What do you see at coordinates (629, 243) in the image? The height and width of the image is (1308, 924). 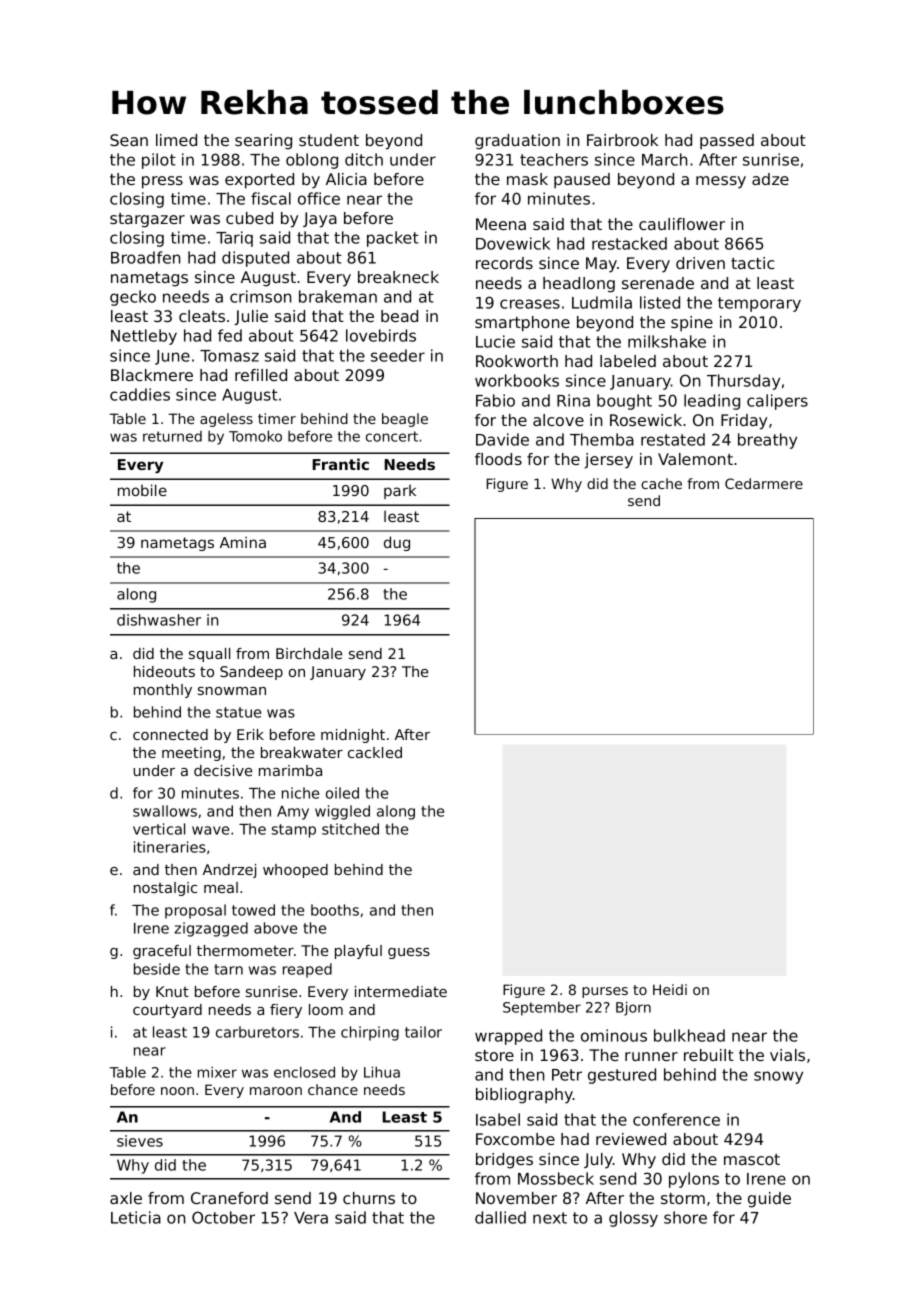 I see `restacked` at bounding box center [629, 243].
